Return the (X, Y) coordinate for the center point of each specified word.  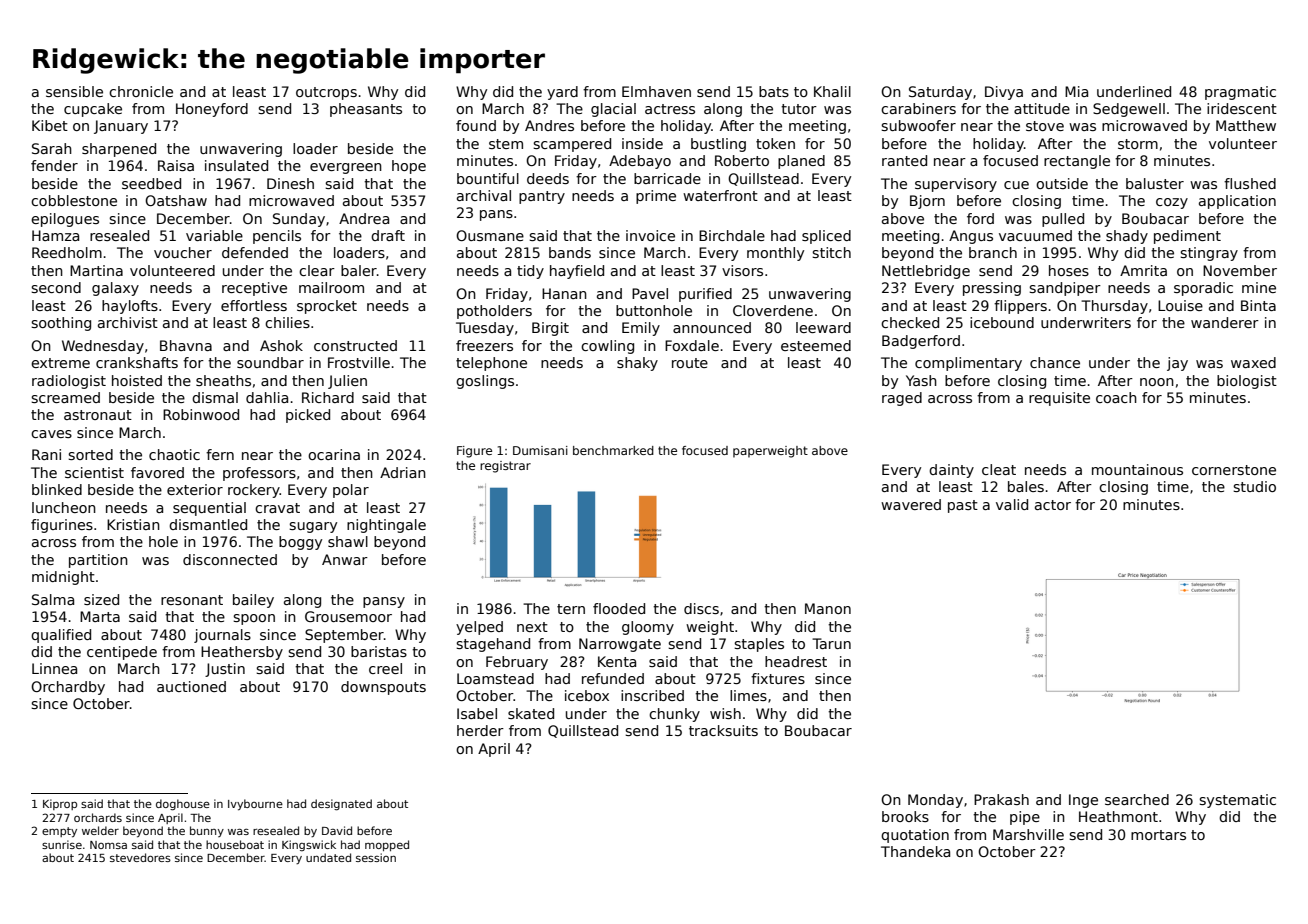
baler (359, 270)
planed (801, 162)
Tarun (831, 643)
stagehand (493, 645)
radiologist (69, 382)
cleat (999, 469)
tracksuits (723, 730)
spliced (826, 237)
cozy (1172, 203)
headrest (796, 661)
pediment (1187, 237)
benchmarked (613, 450)
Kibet (50, 125)
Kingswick (309, 846)
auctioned (191, 686)
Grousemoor (348, 616)
